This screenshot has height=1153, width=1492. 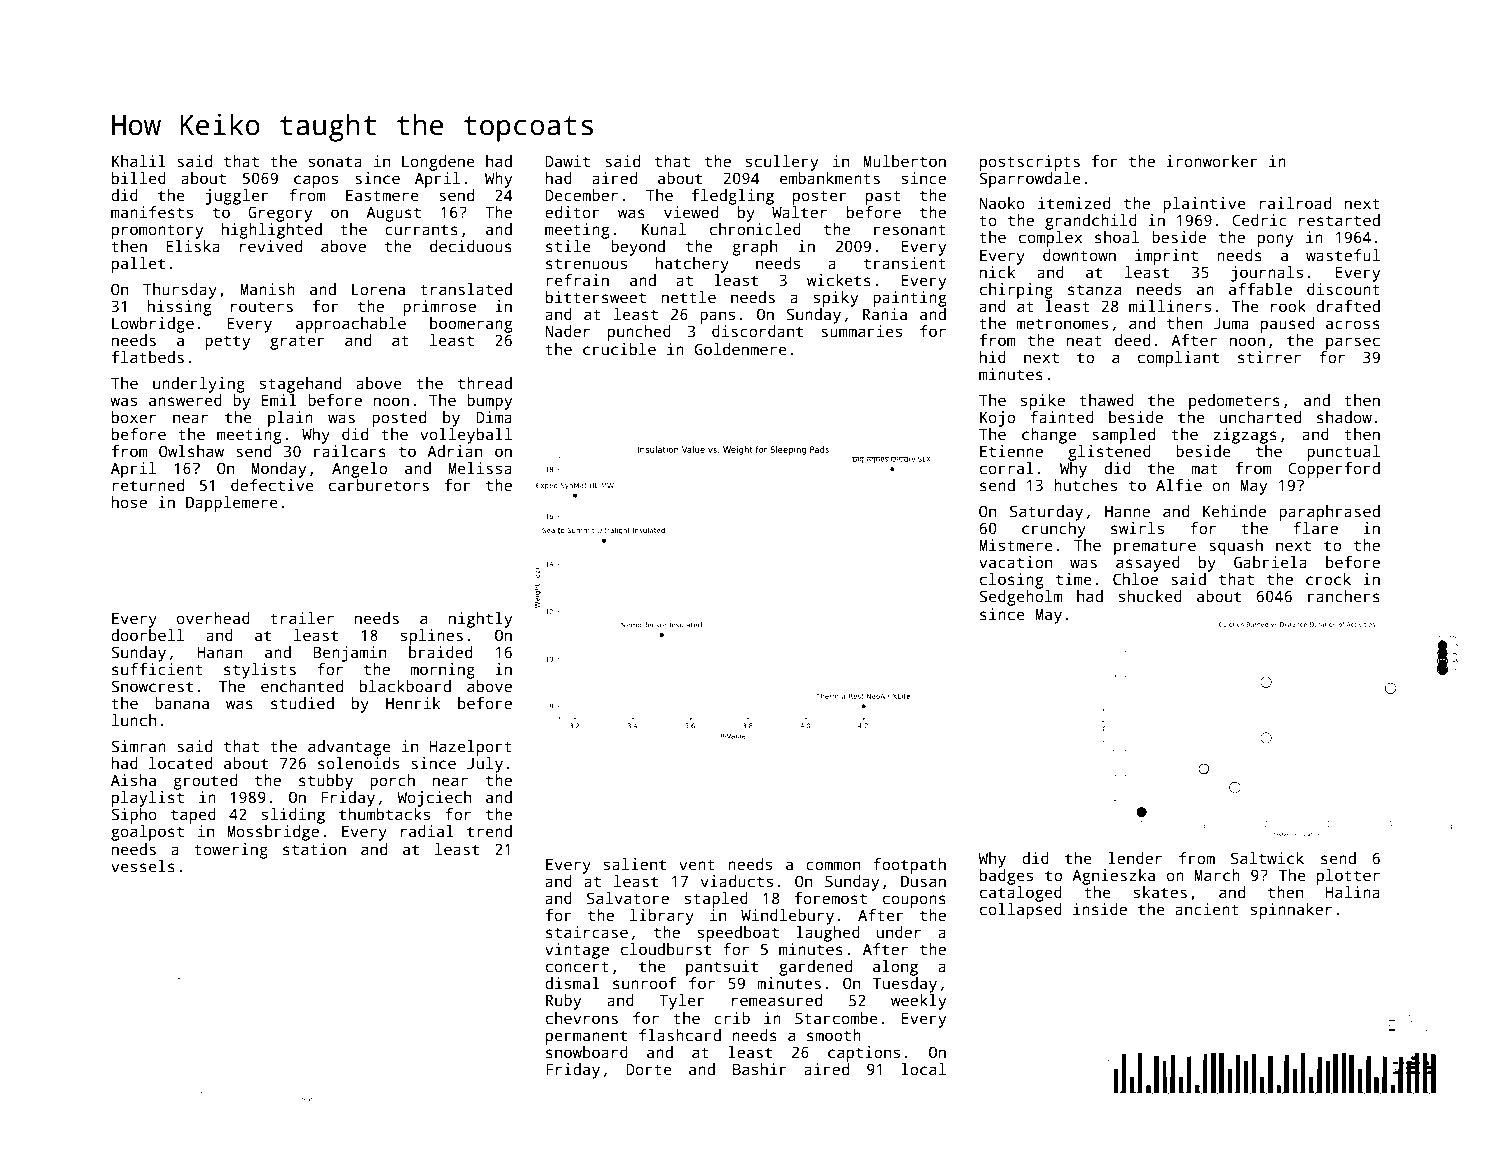 What do you see at coordinates (1021, 911) in the screenshot?
I see `collapsed` at bounding box center [1021, 911].
